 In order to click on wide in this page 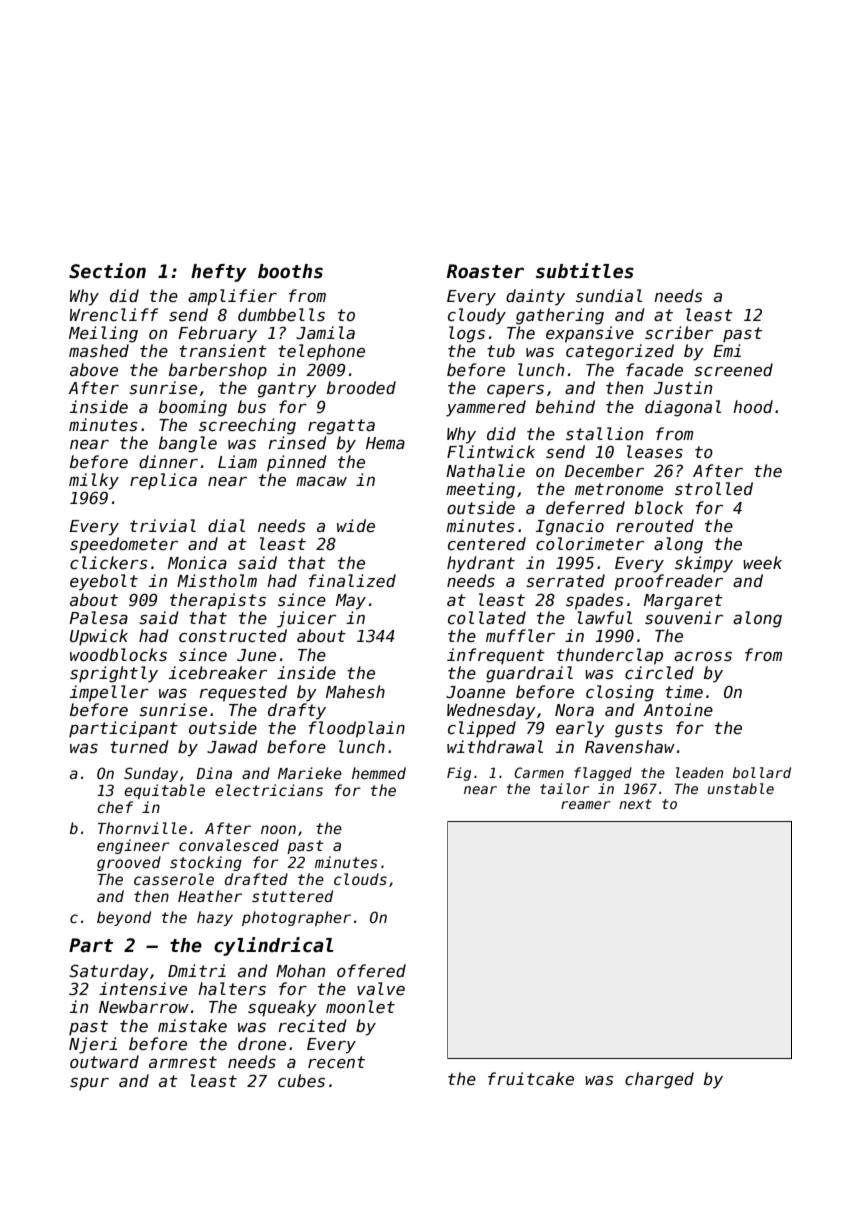, I will do `click(356, 525)`.
